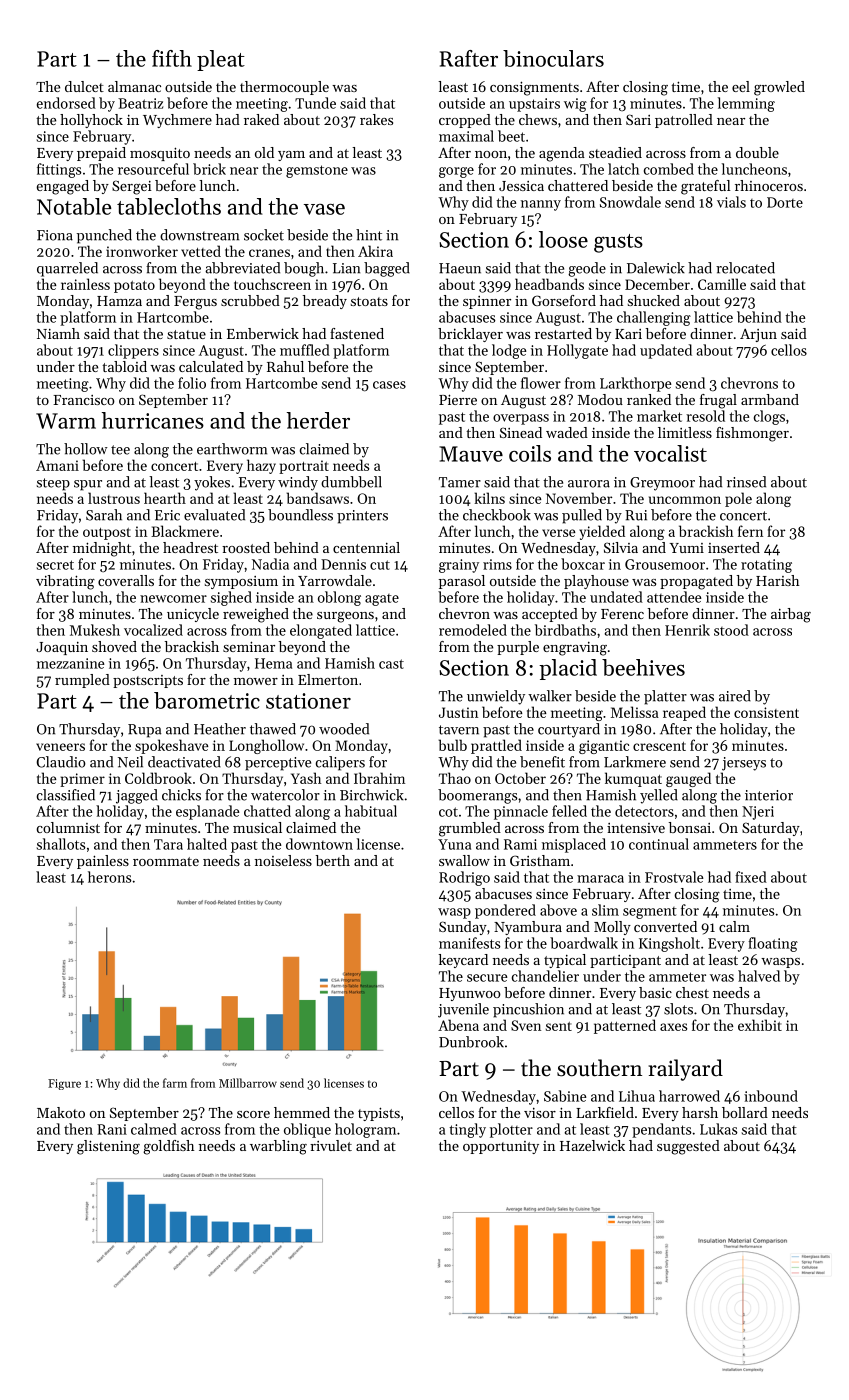 The image size is (849, 1400). I want to click on cut, so click(380, 565).
